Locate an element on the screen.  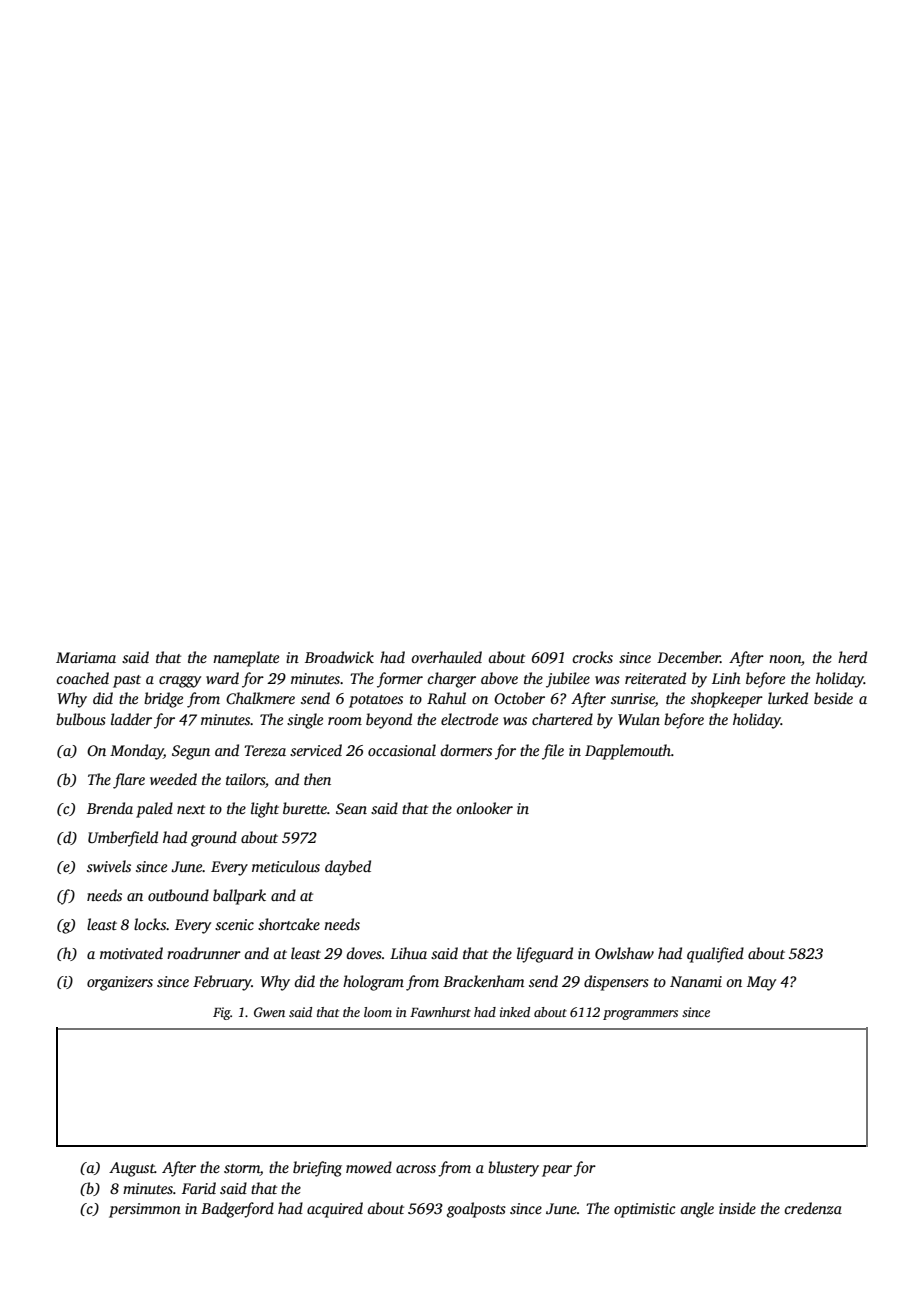
motivated is located at coordinates (131, 953).
